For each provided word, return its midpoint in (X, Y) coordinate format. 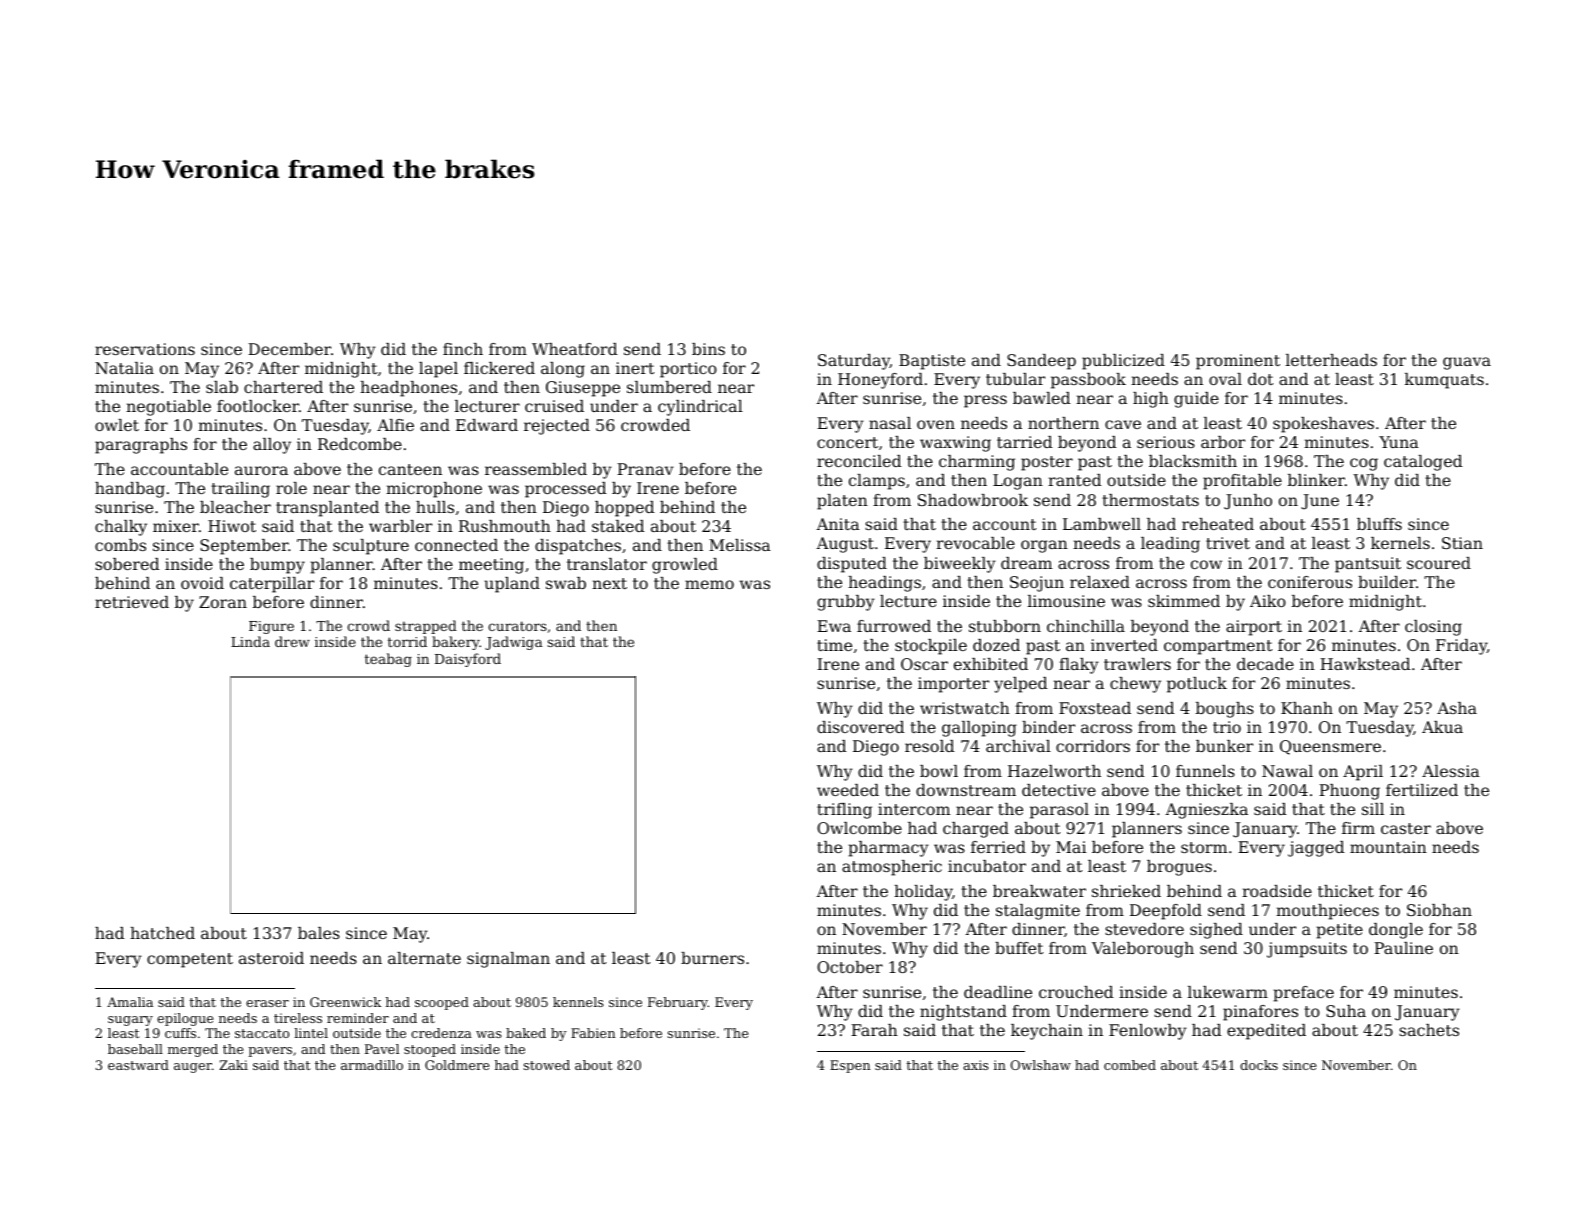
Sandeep (1041, 362)
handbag (130, 490)
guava (1467, 363)
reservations (145, 349)
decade (1265, 664)
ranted (1075, 480)
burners (712, 958)
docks (1259, 1065)
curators (517, 626)
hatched (162, 933)
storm (1204, 847)
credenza (441, 1033)
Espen (850, 1066)
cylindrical (700, 408)
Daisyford (468, 660)
